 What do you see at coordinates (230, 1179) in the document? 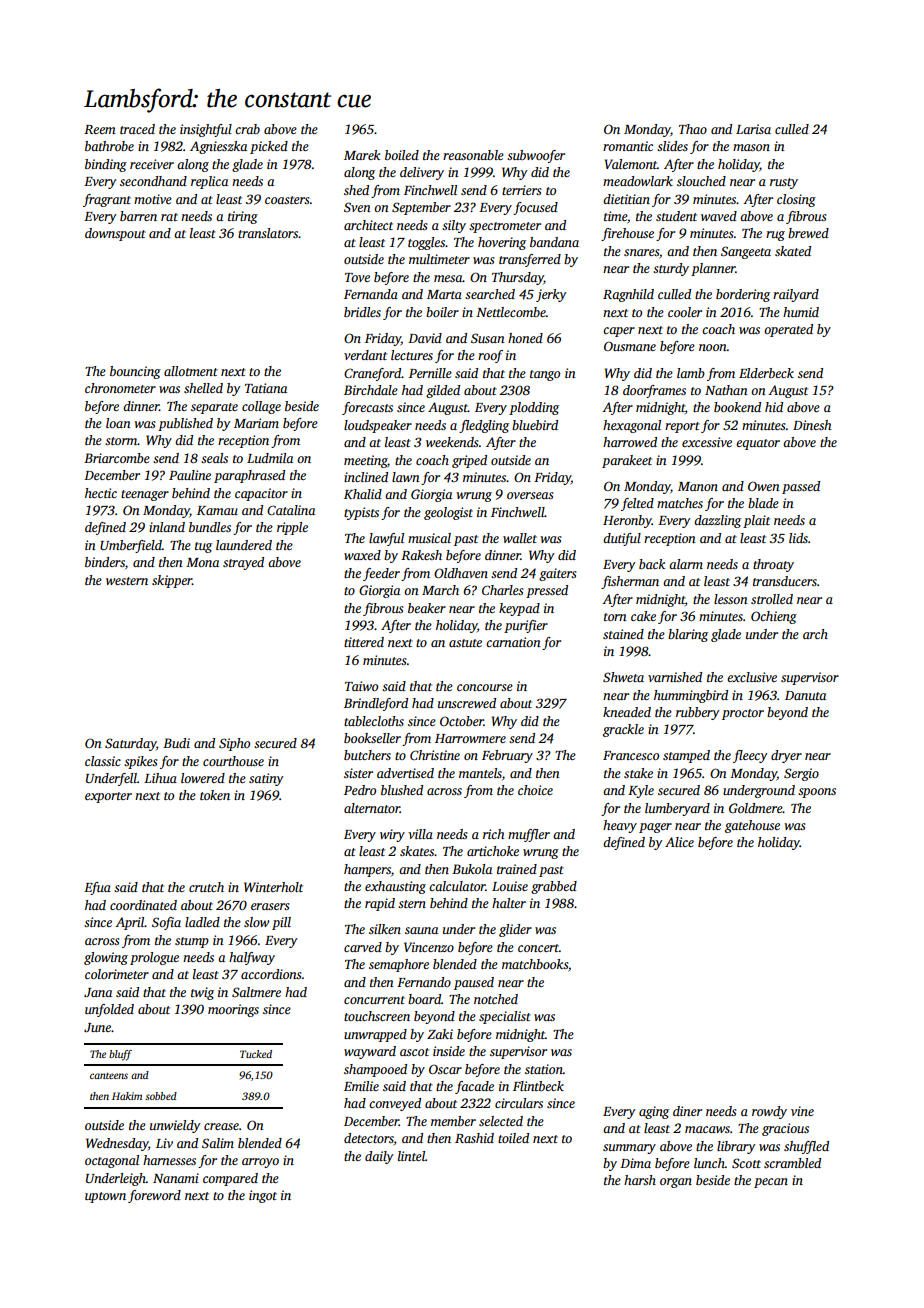
I see `compared` at bounding box center [230, 1179].
